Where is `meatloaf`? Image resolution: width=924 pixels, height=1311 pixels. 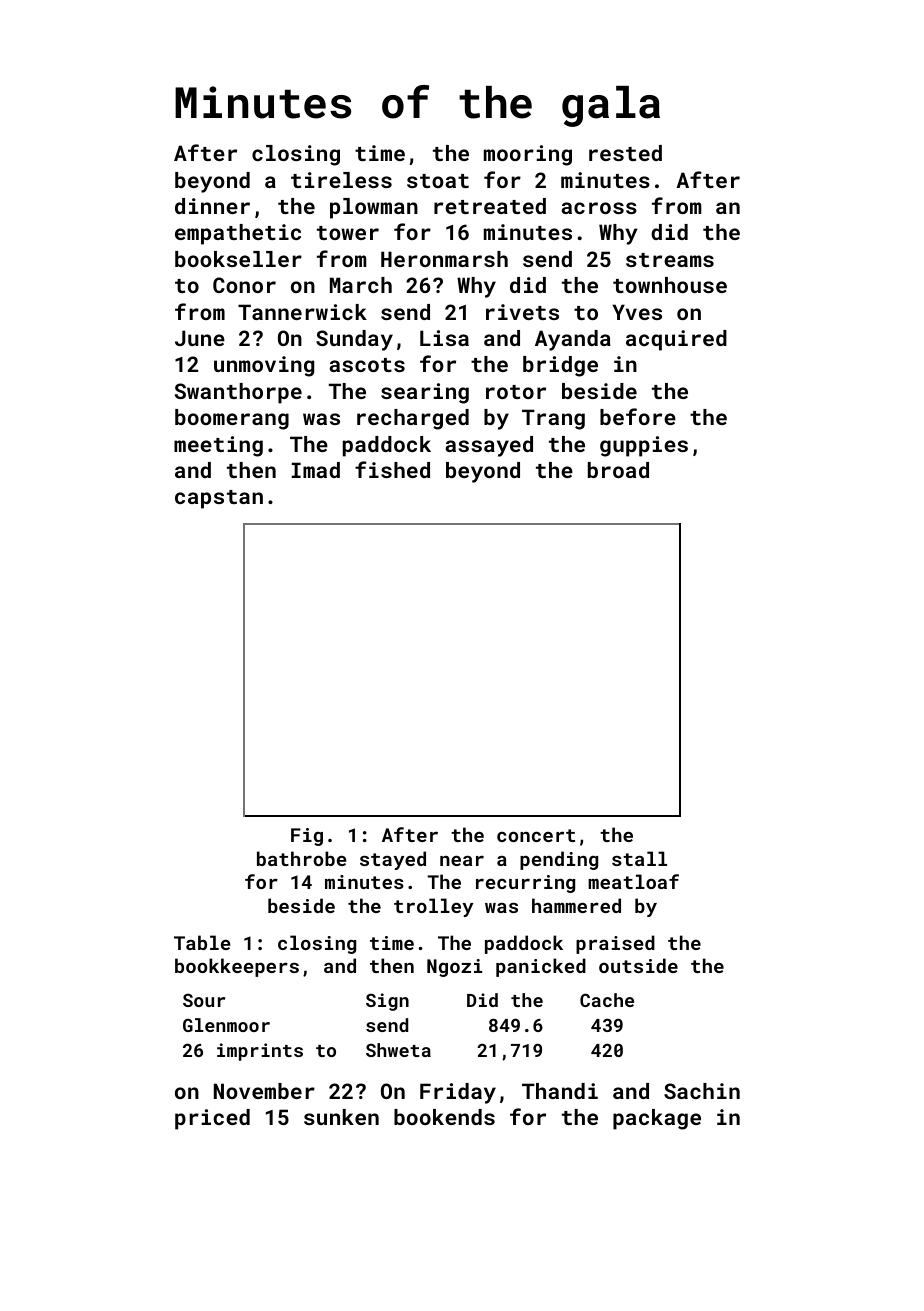 meatloaf is located at coordinates (633, 881).
